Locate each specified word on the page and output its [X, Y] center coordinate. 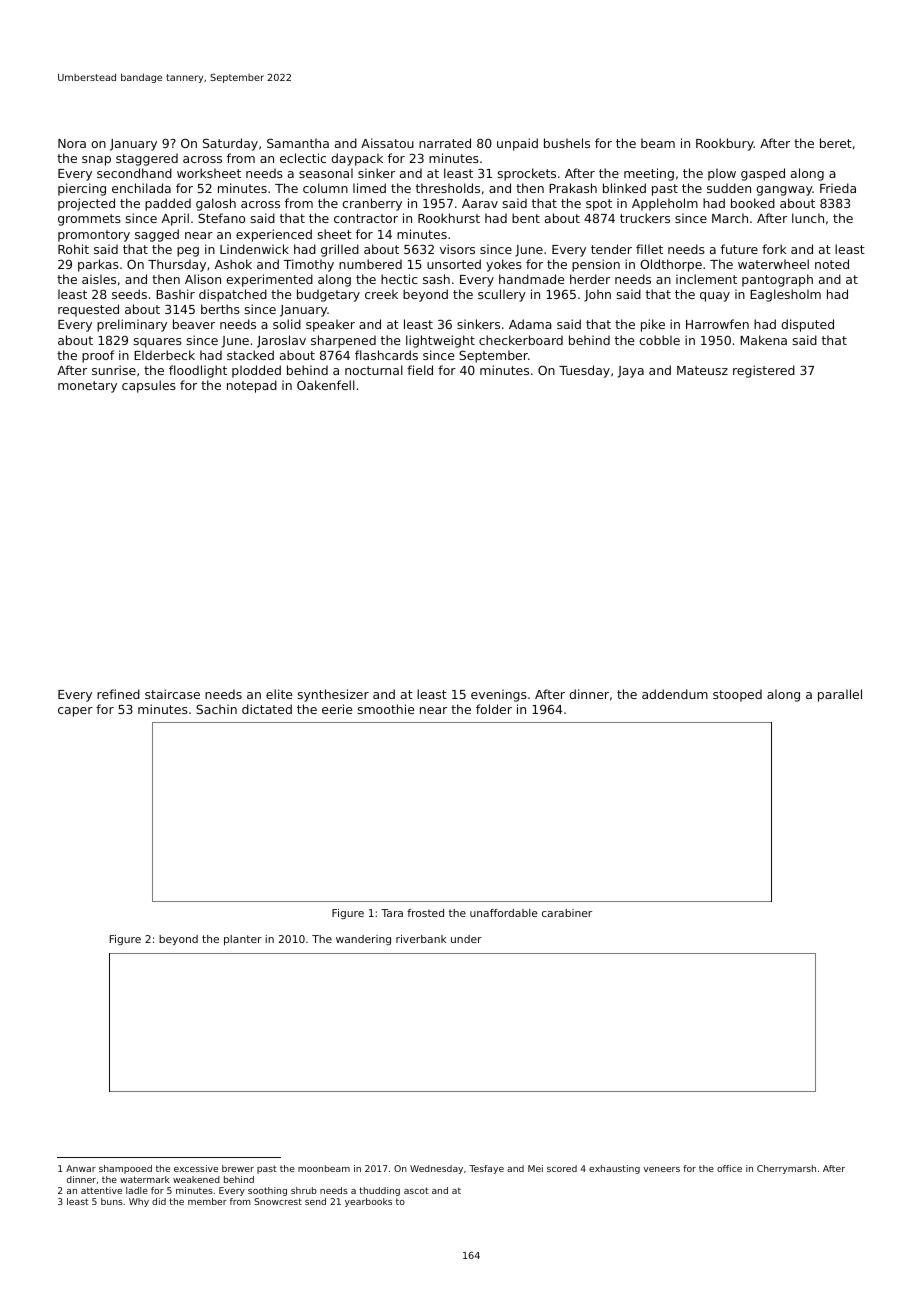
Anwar [81, 1168]
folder [494, 709]
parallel [840, 695]
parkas [98, 265]
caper [75, 712]
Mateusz [702, 370]
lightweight [440, 341]
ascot [416, 1190]
